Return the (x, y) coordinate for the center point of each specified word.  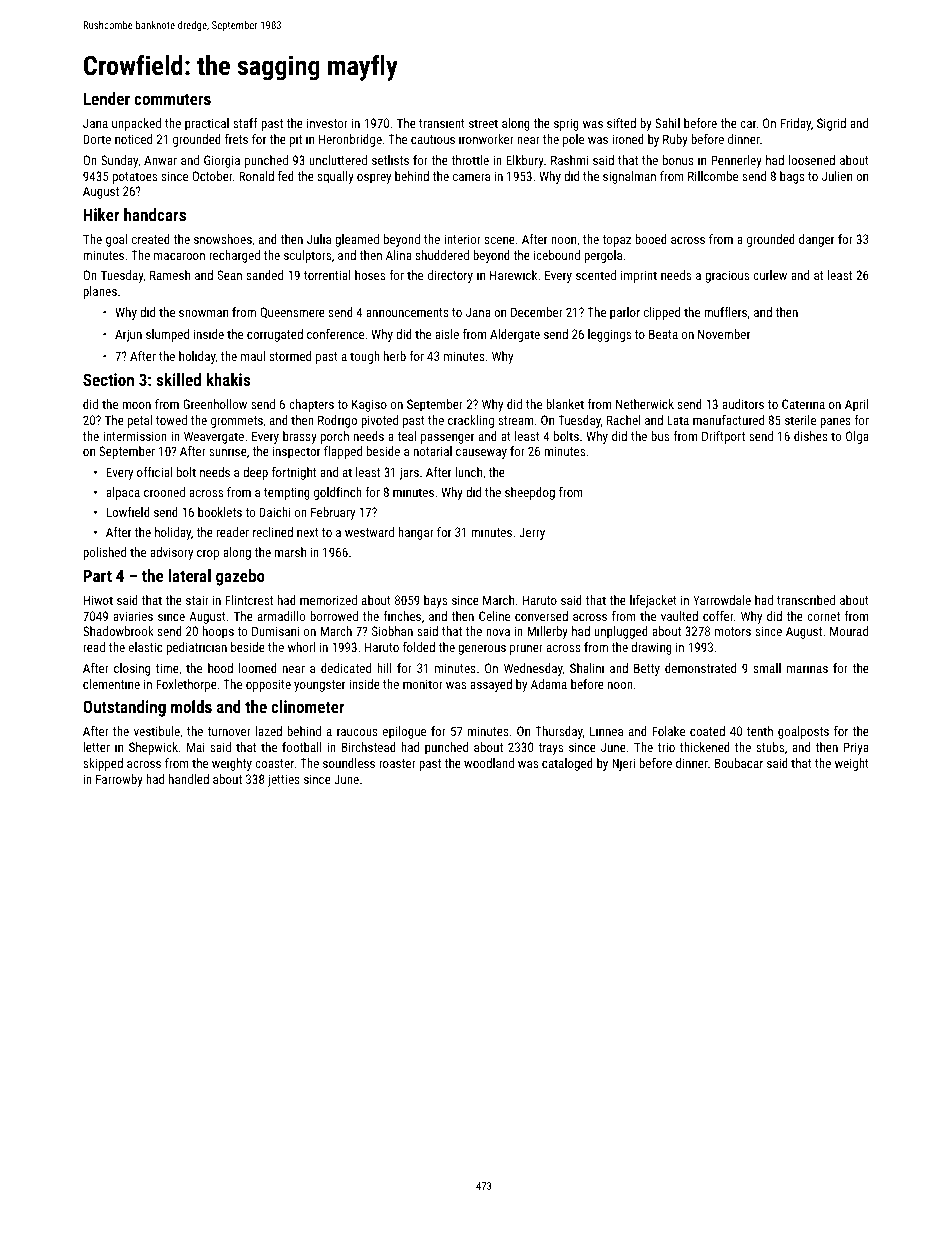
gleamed (357, 240)
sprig (566, 124)
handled (189, 779)
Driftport (723, 437)
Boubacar (739, 763)
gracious (727, 276)
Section (108, 379)
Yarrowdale (722, 600)
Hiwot (98, 600)
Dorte (97, 139)
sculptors (307, 256)
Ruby (675, 140)
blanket (565, 404)
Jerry (532, 533)
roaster (397, 763)
